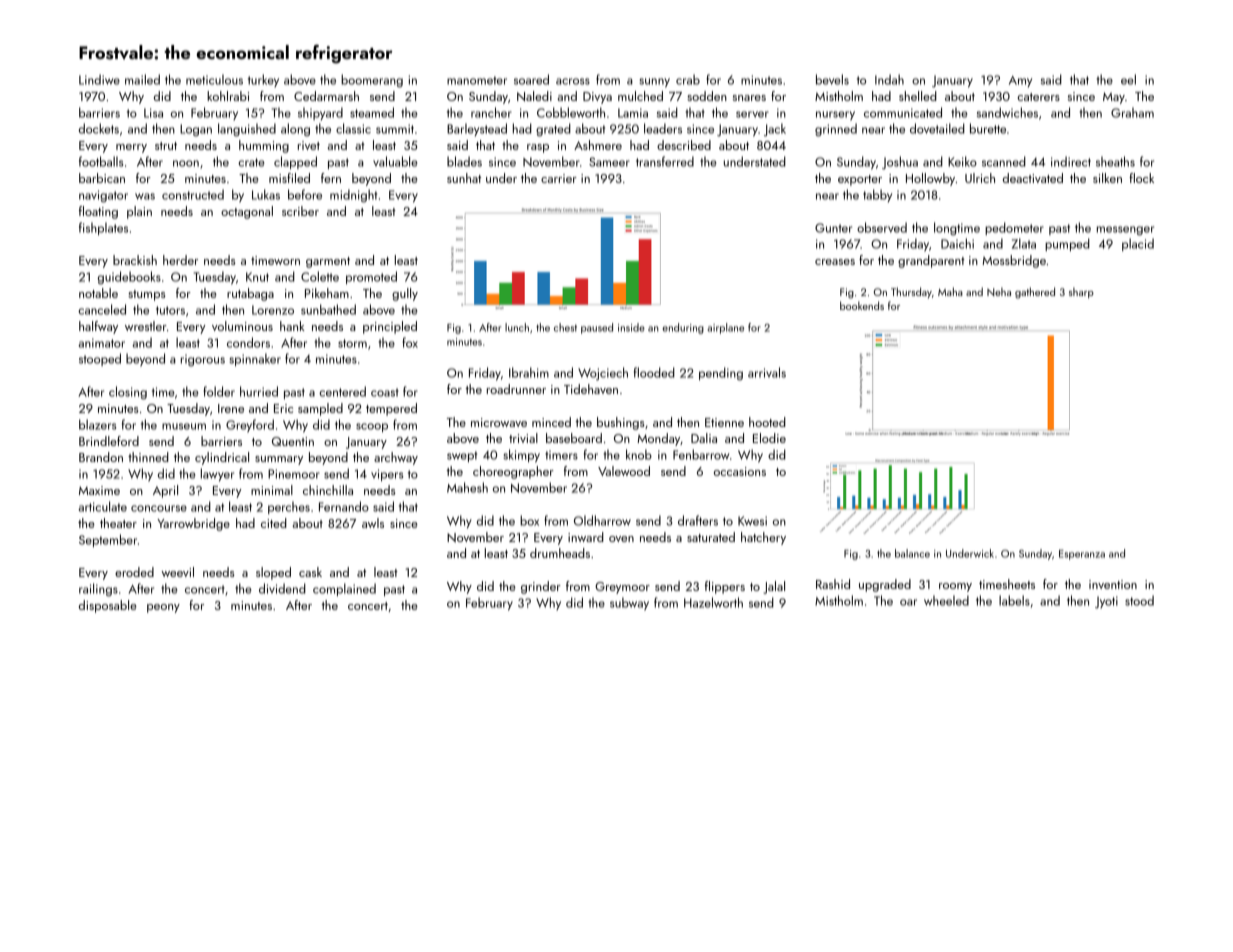 This page has height=952, width=1233. Describe the element at coordinates (222, 458) in the page. I see `cylindrical` at that location.
